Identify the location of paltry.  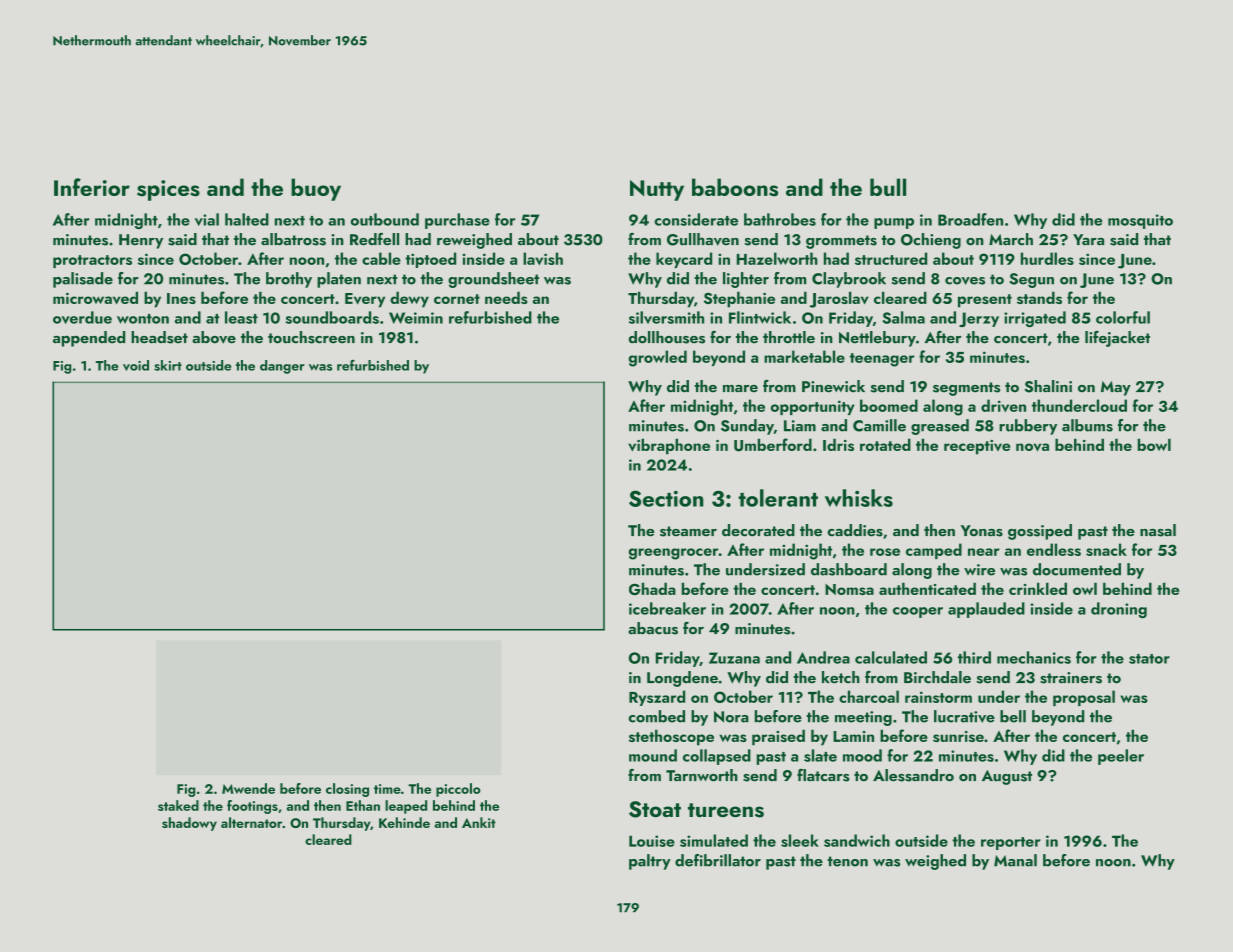
(650, 862).
